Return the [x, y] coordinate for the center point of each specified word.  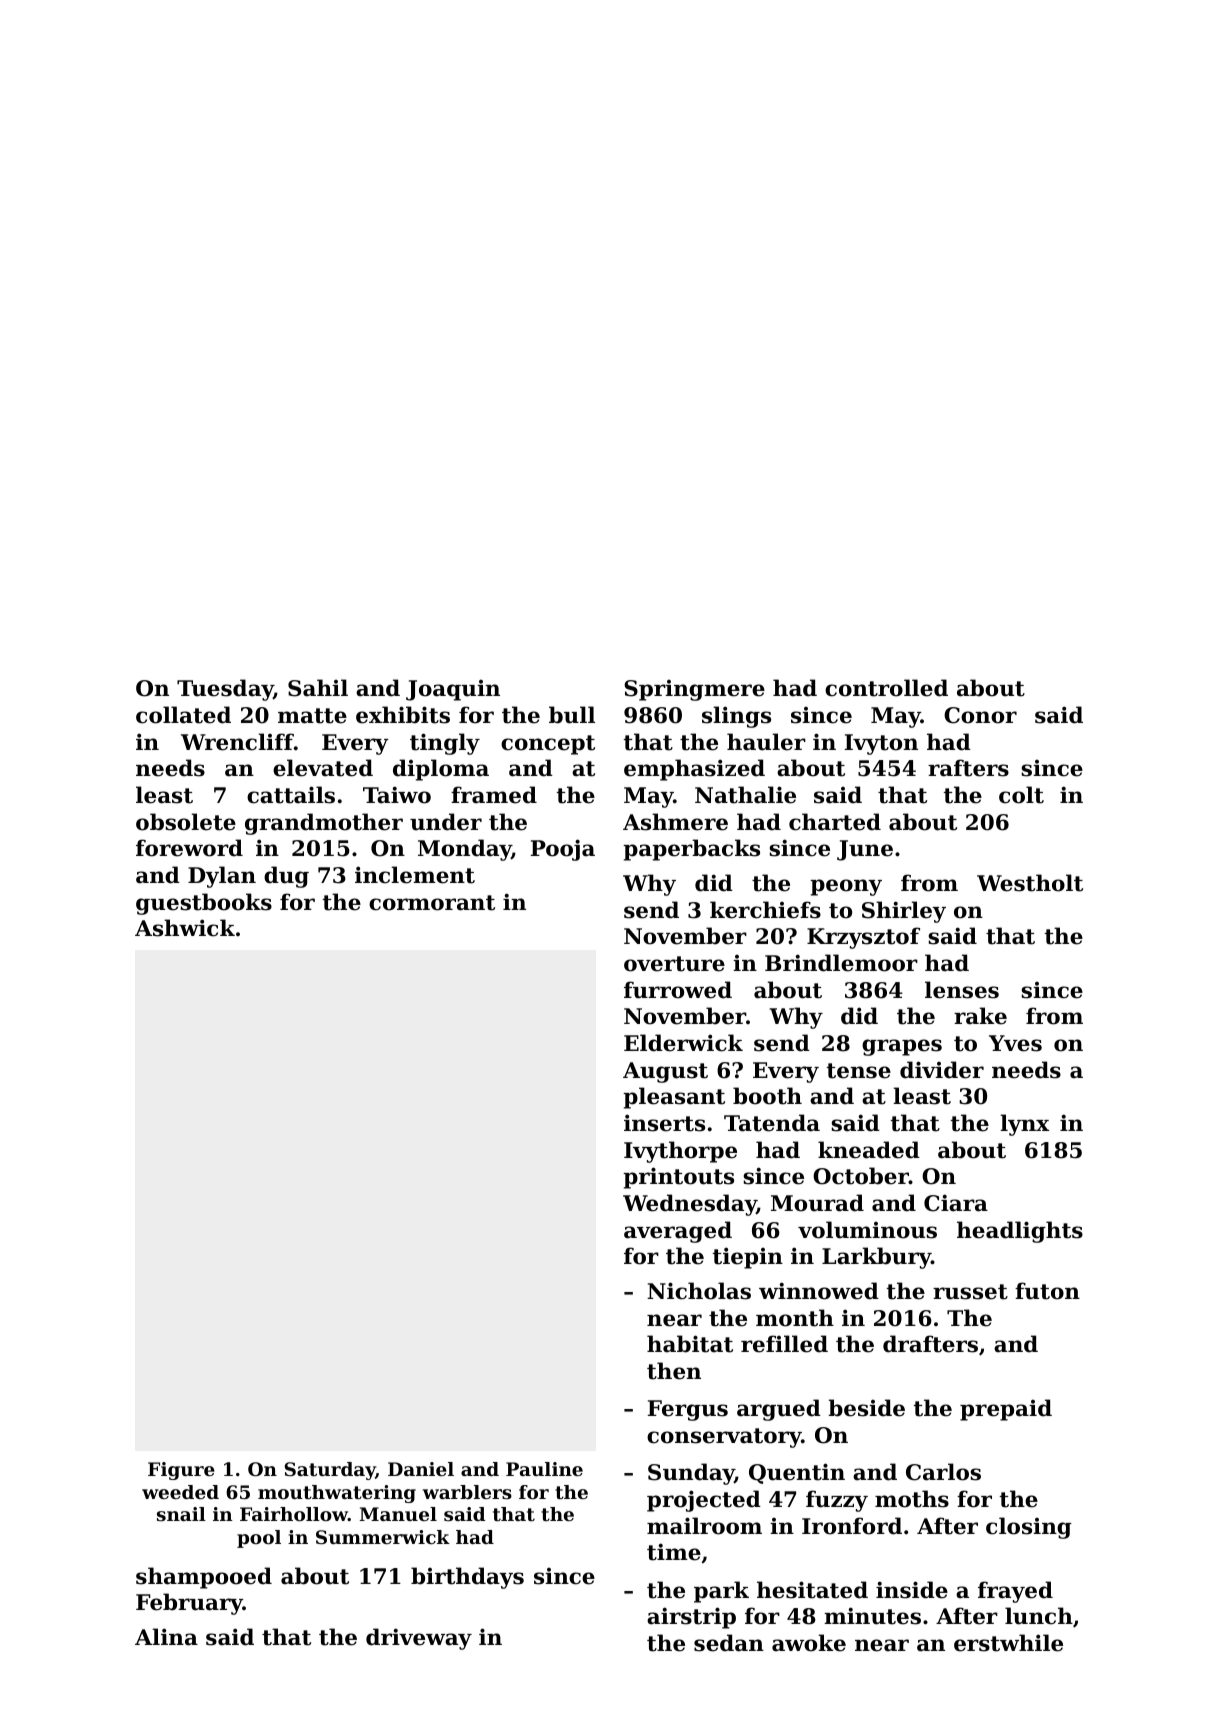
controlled [886, 688]
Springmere [694, 690]
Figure [181, 1471]
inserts [664, 1123]
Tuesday [225, 690]
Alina [166, 1637]
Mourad [817, 1203]
